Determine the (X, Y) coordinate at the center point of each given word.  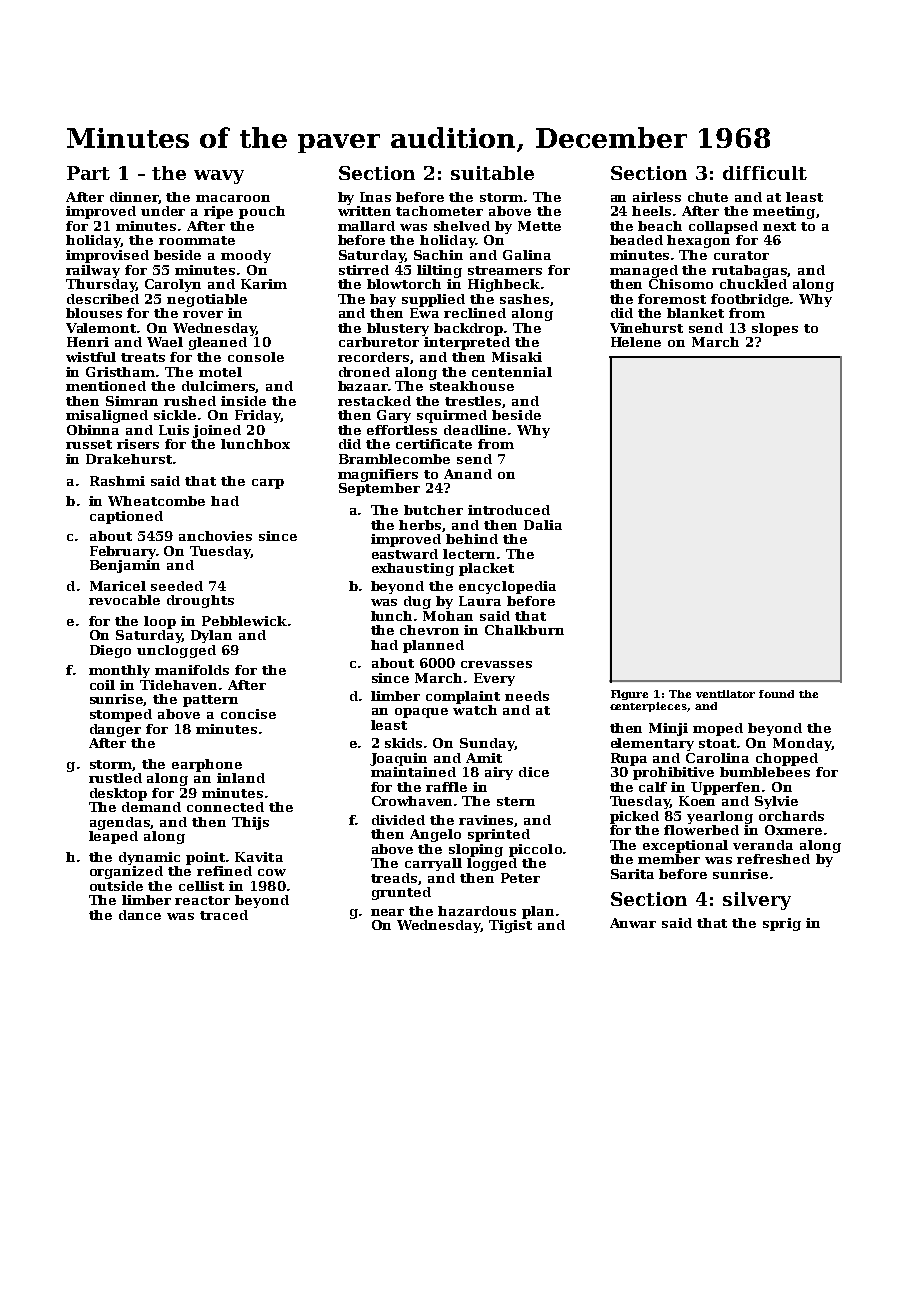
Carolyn (173, 285)
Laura (480, 601)
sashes (524, 299)
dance (140, 915)
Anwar (633, 923)
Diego (110, 651)
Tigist (510, 926)
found (776, 694)
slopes (775, 329)
